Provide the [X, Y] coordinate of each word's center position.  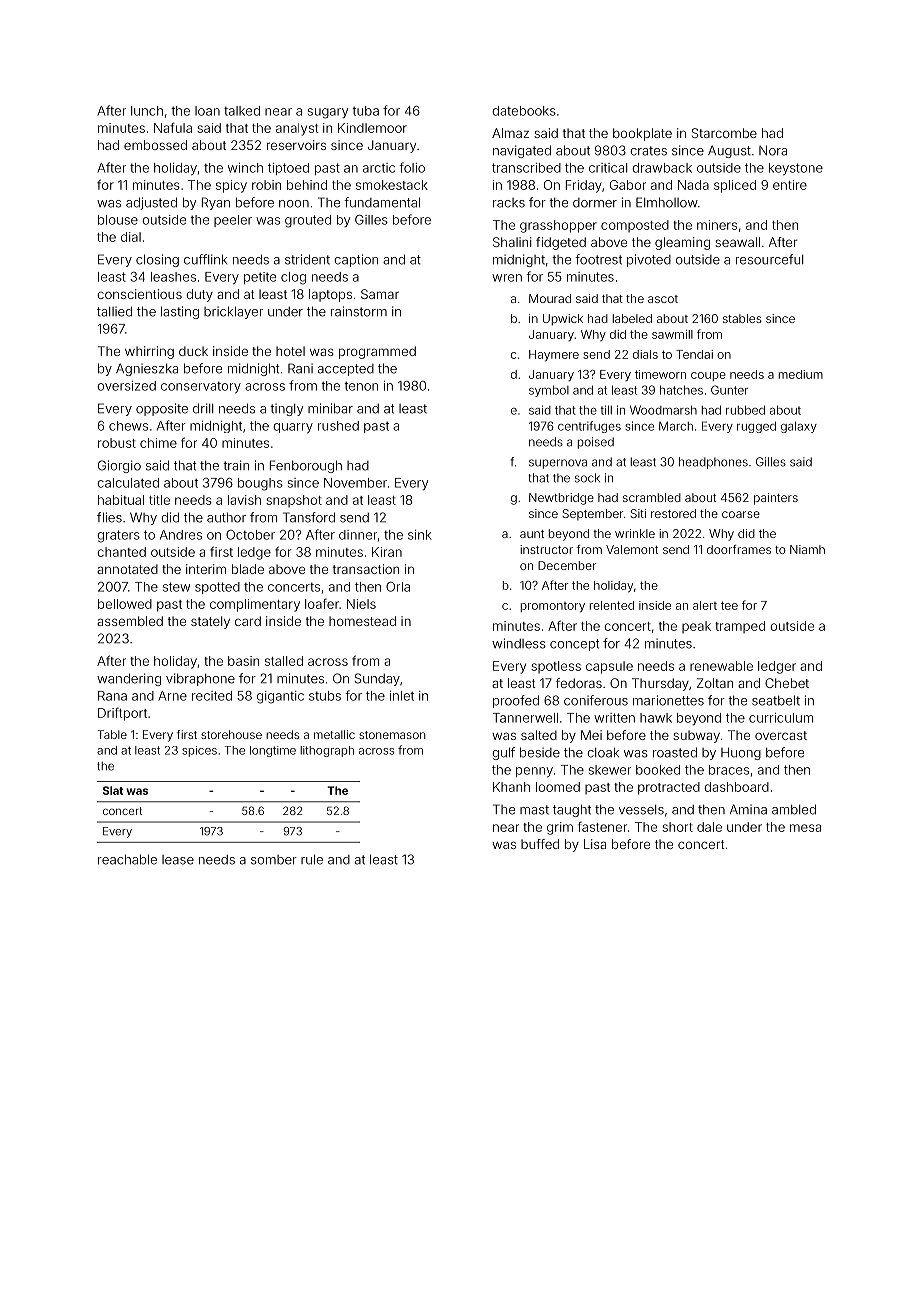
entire [790, 185]
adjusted [151, 203]
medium [801, 374]
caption [356, 260]
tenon [361, 386]
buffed [540, 844]
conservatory [201, 387]
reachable [127, 859]
